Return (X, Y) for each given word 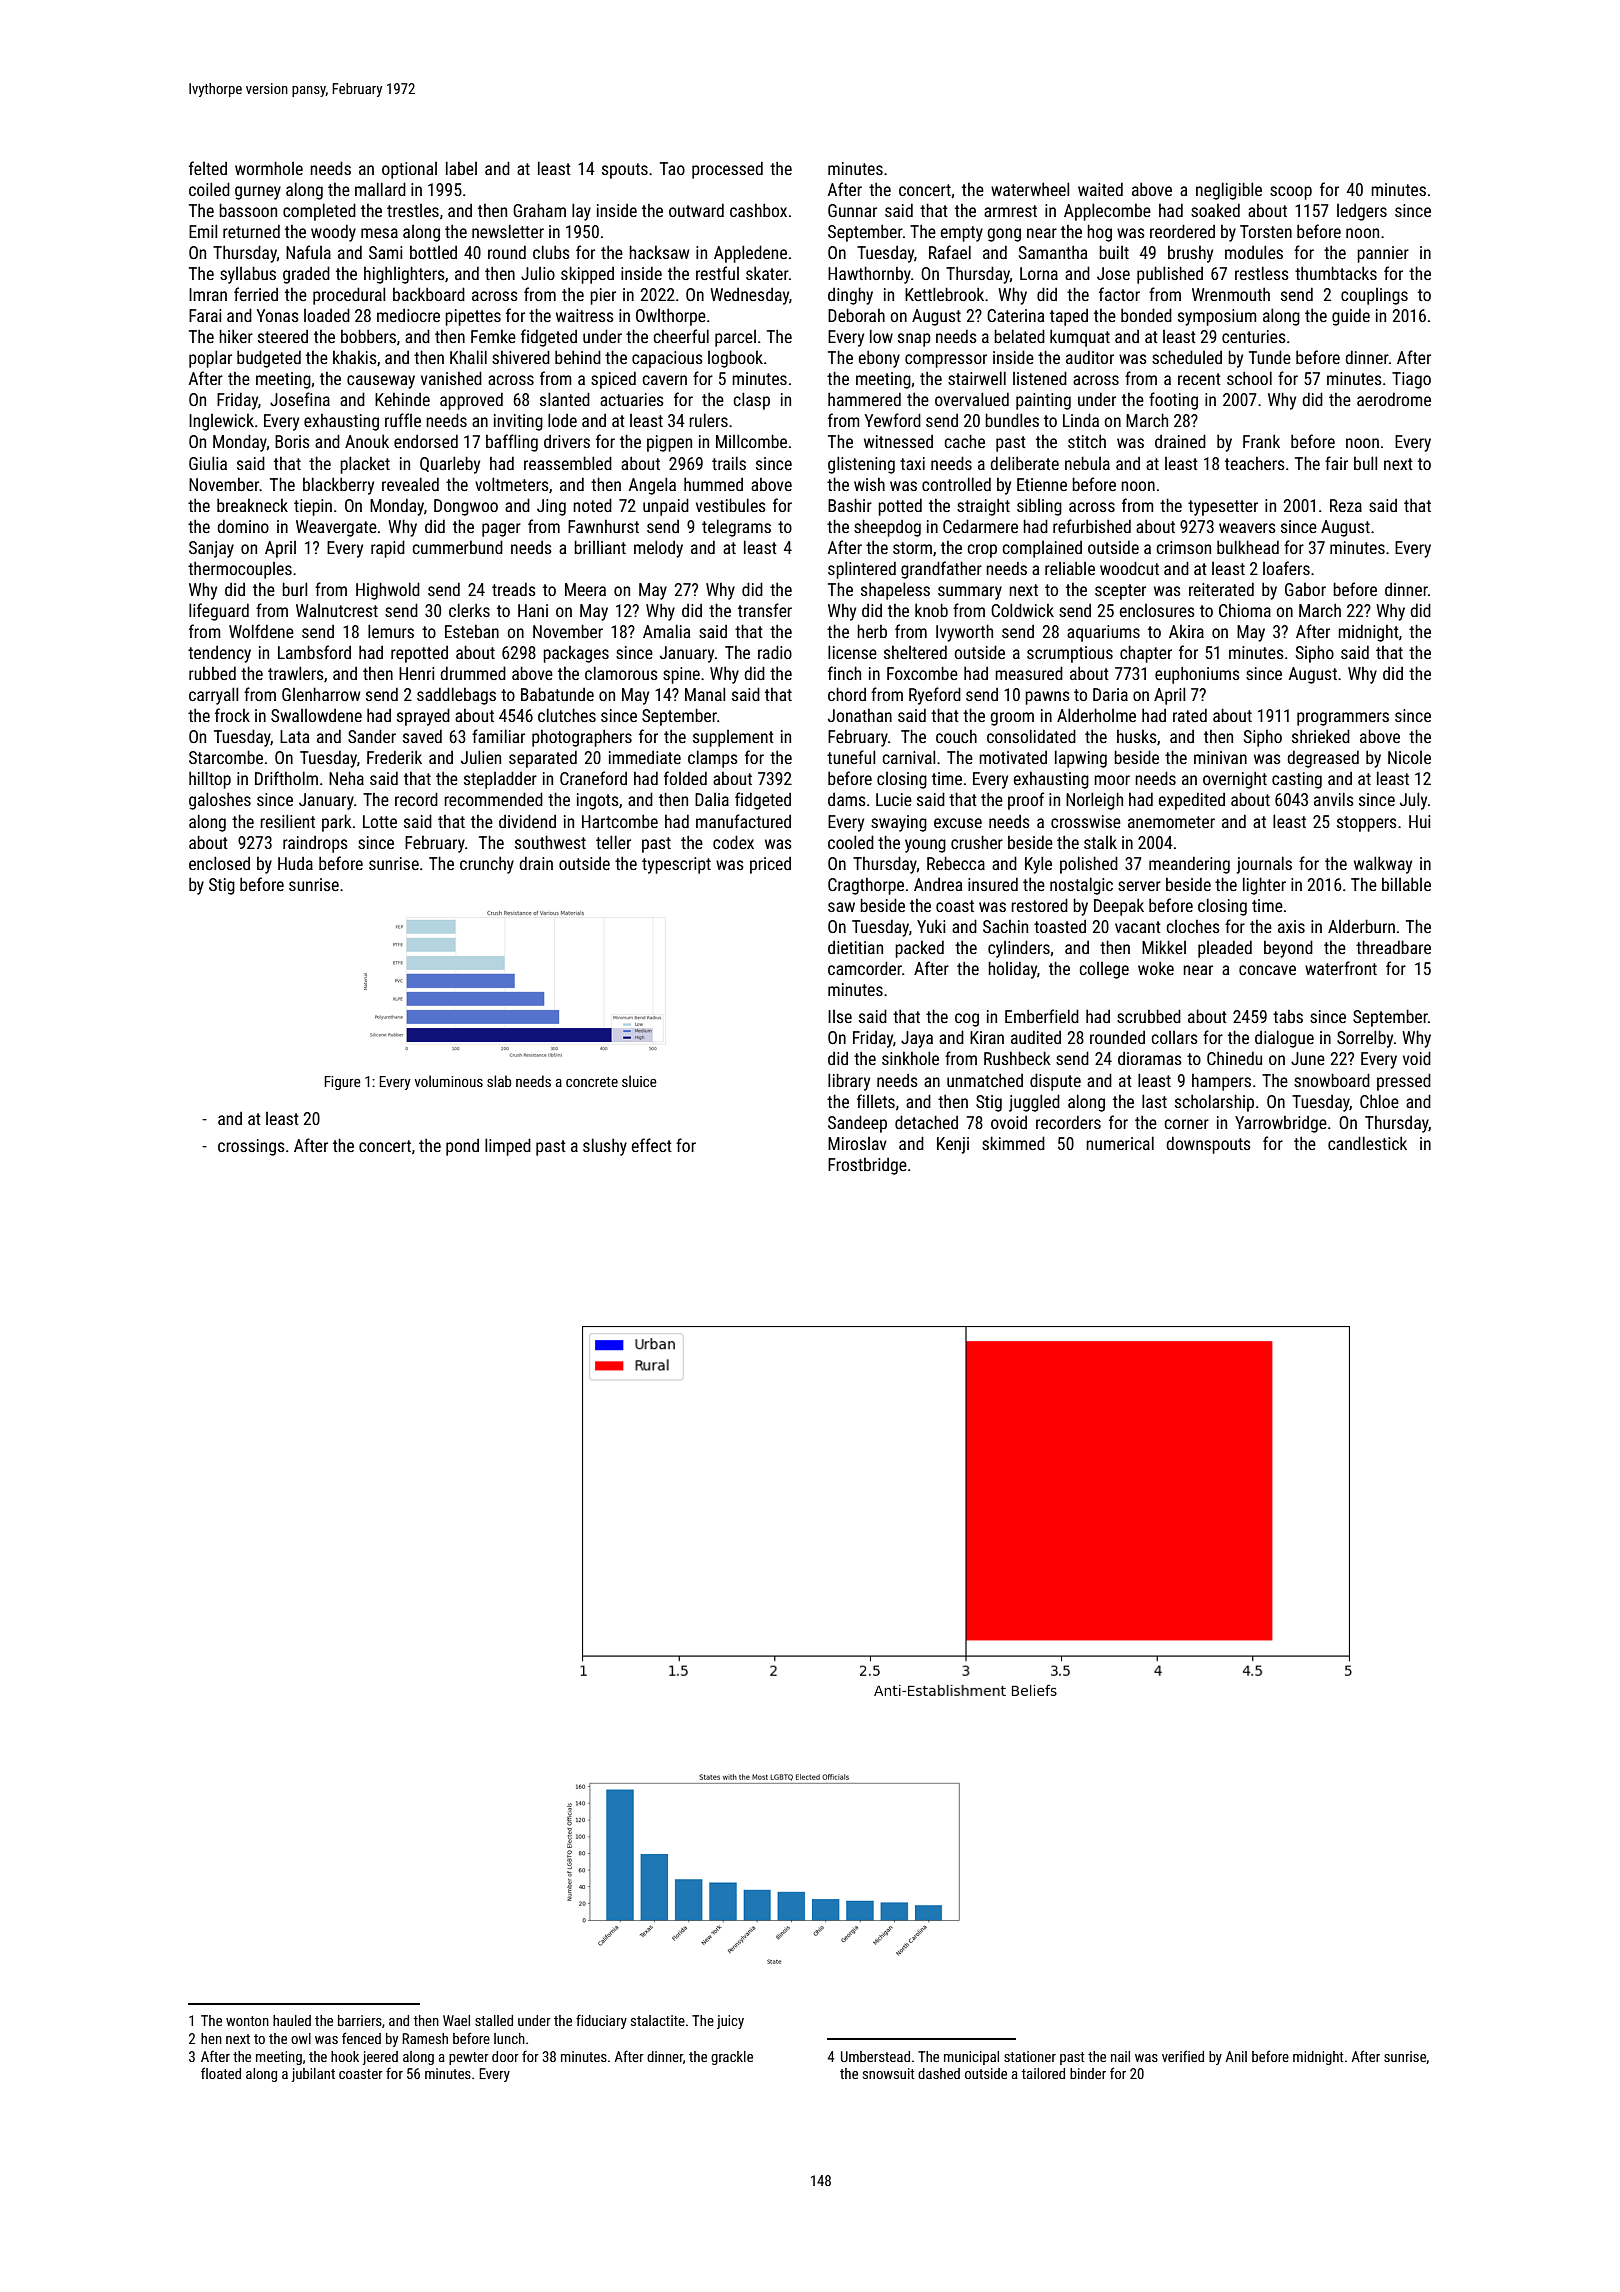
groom (1012, 719)
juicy (730, 2022)
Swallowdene (316, 715)
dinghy (850, 296)
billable (1406, 884)
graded (306, 275)
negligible (1229, 191)
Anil (1236, 2056)
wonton (247, 2021)
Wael (456, 2020)
